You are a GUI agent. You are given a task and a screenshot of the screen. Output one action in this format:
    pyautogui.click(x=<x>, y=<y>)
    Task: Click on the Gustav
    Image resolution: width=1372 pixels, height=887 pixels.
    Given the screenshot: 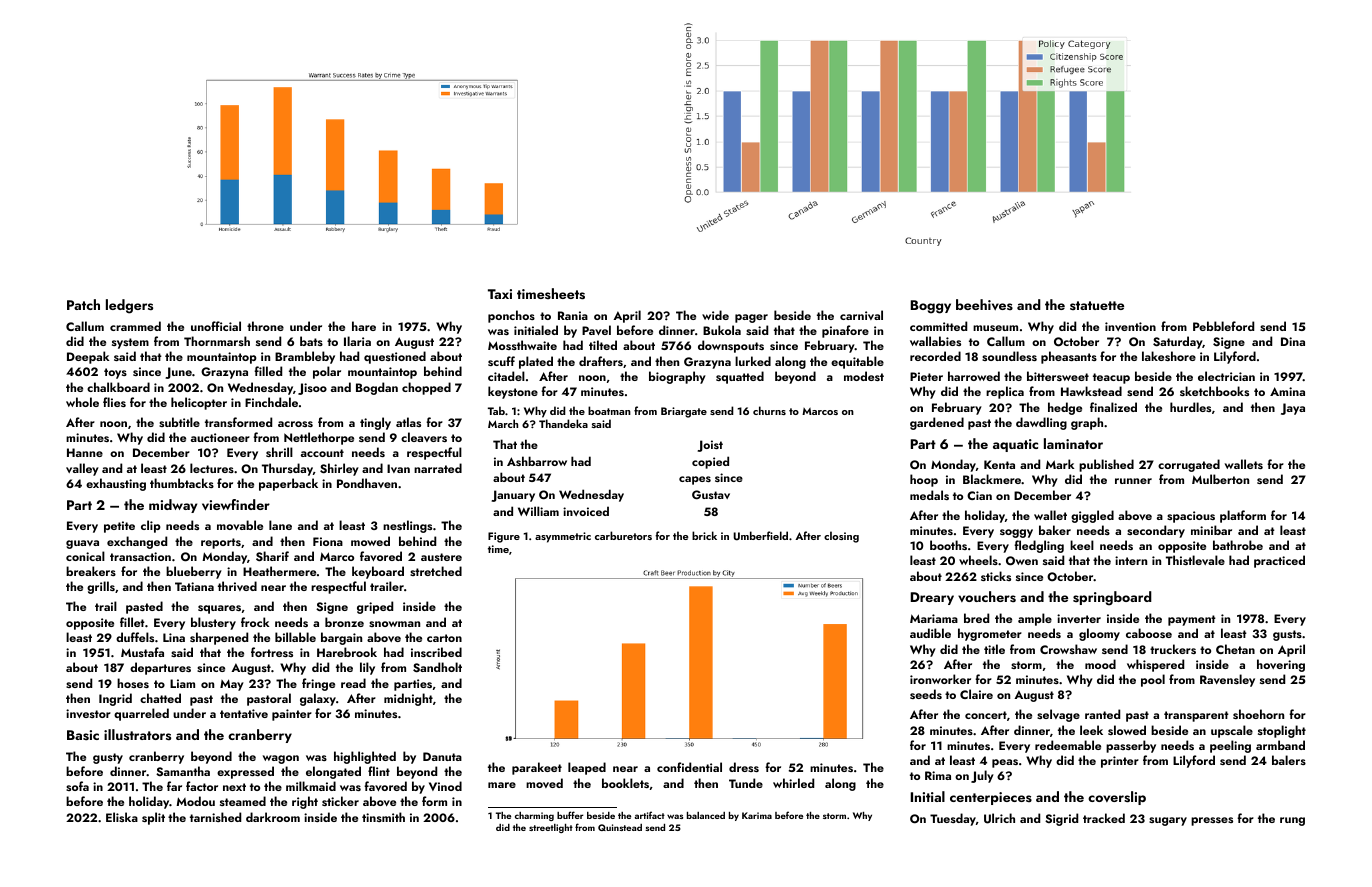 What is the action you would take?
    pyautogui.click(x=711, y=495)
